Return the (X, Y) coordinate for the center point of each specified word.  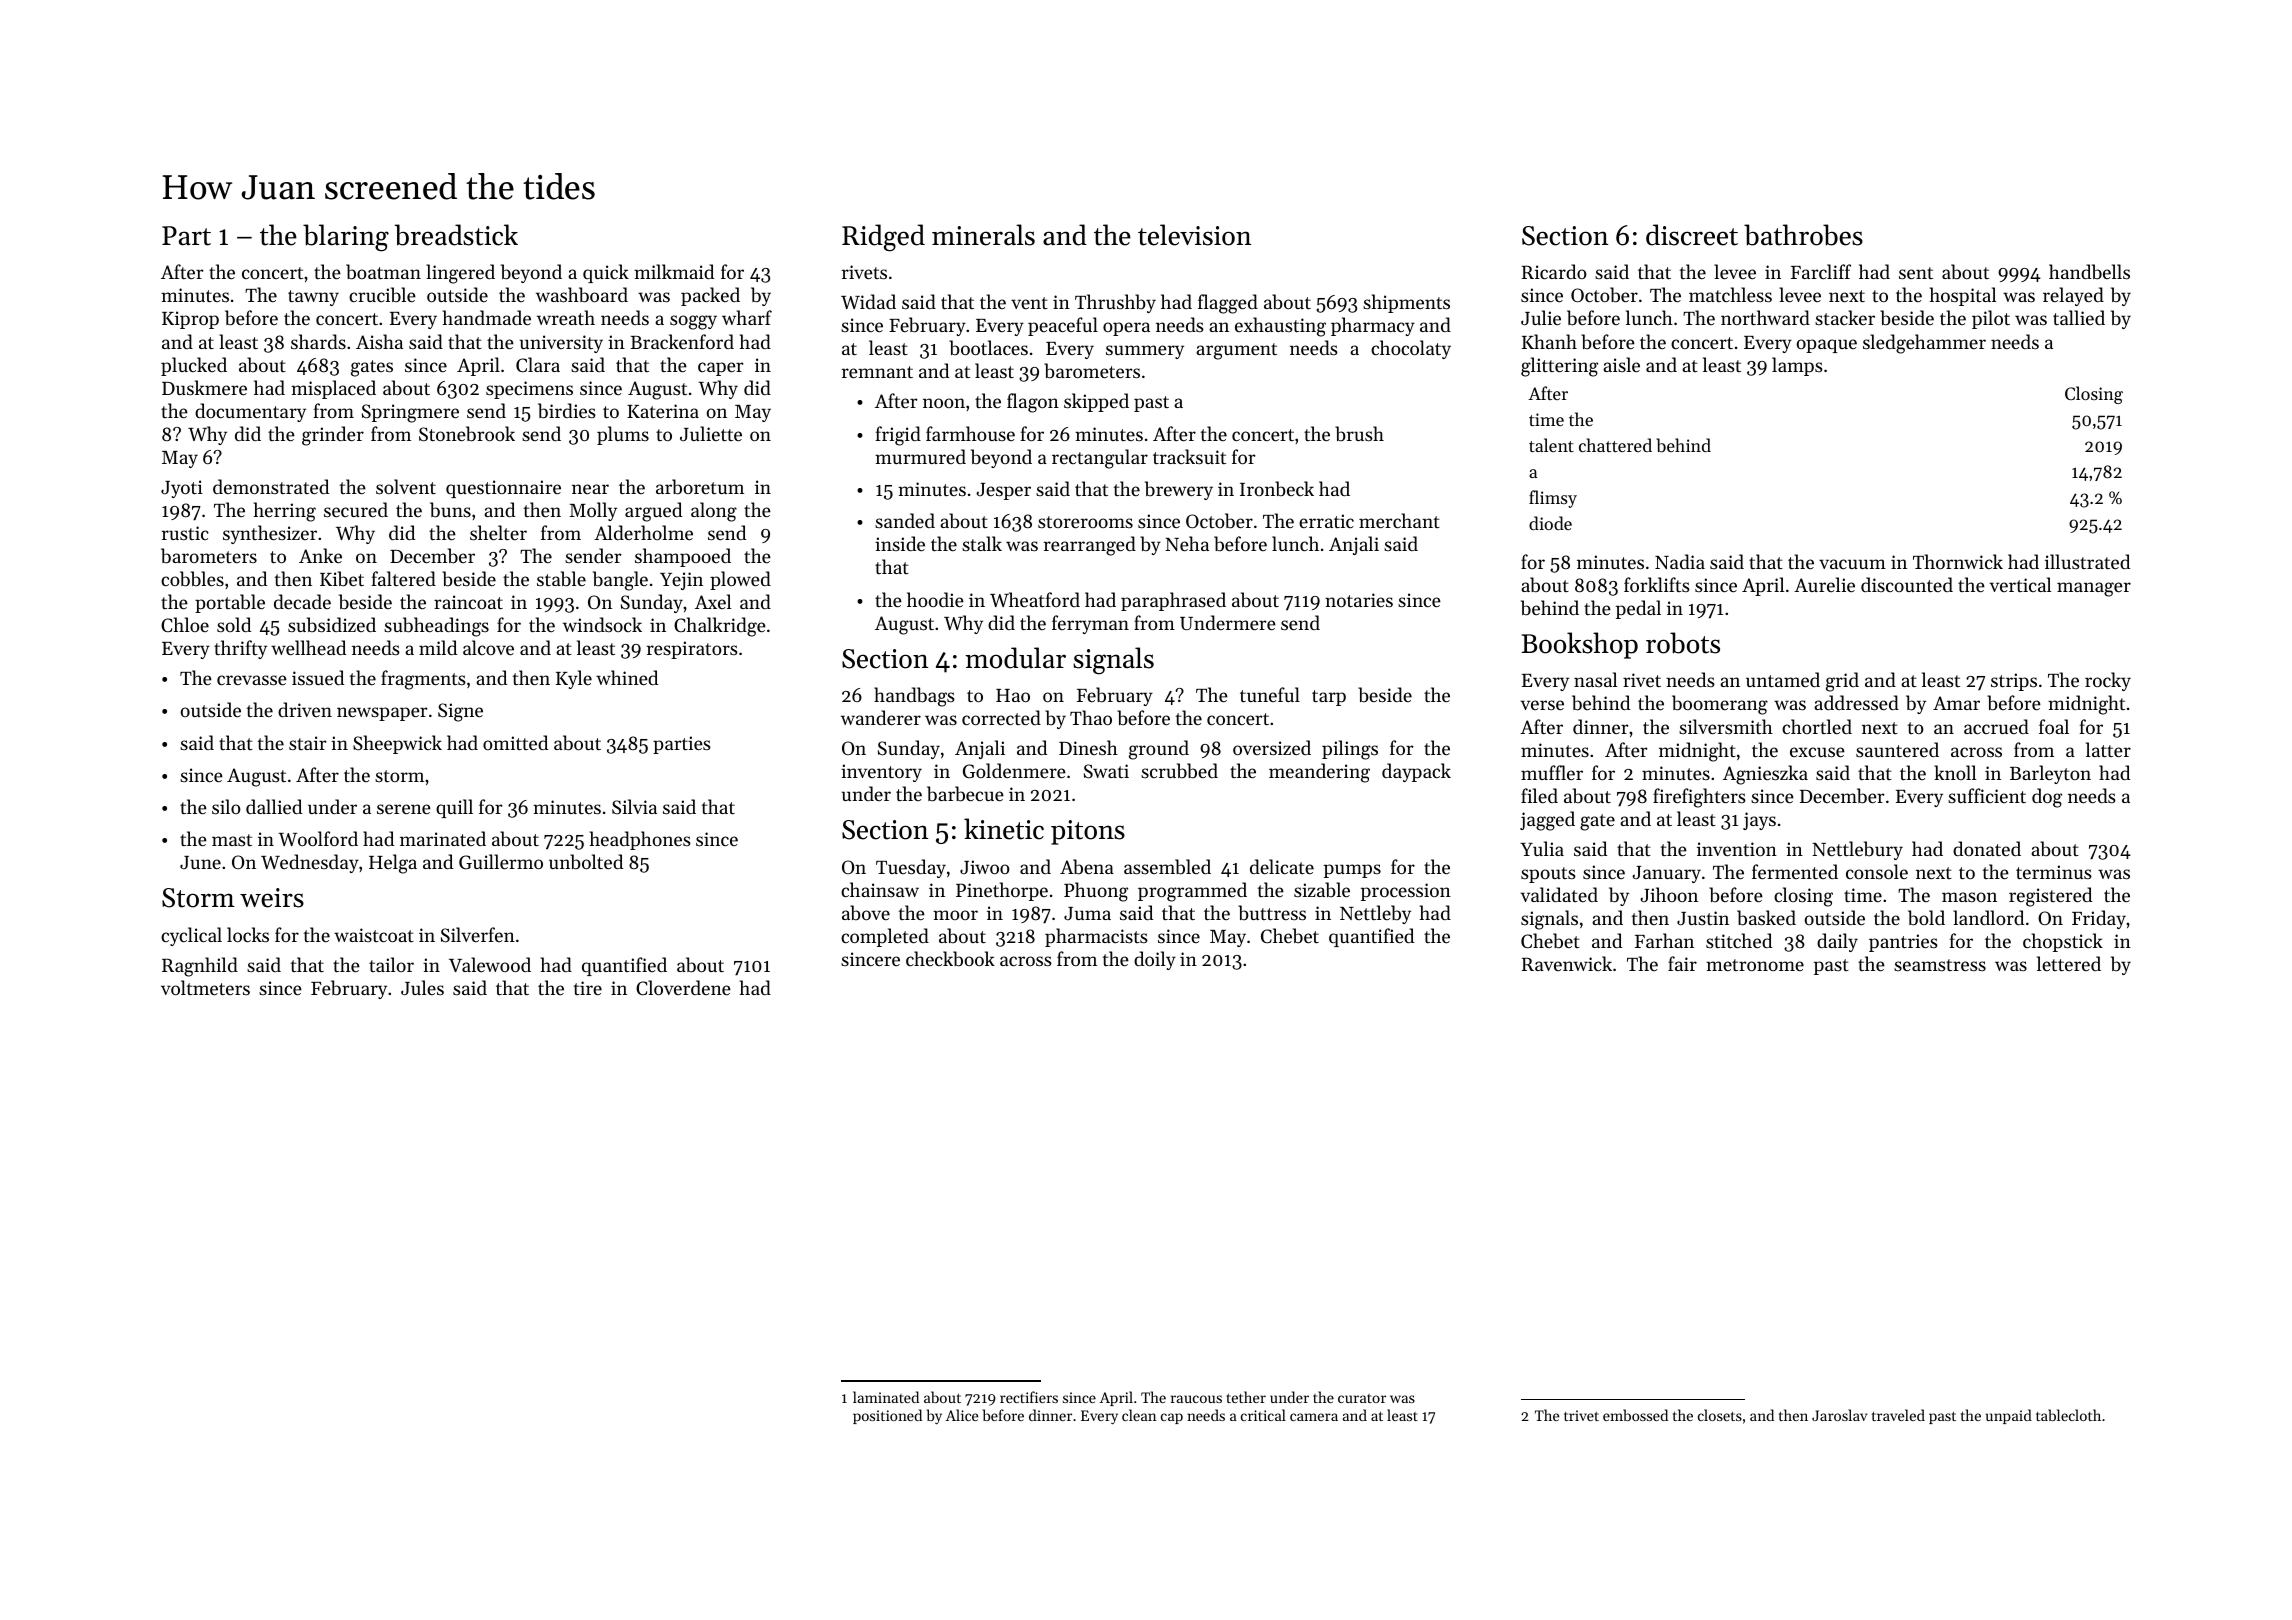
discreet (1692, 235)
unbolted (586, 861)
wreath (566, 317)
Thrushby (1115, 303)
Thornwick (1958, 561)
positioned (887, 1416)
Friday (2099, 919)
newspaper (382, 714)
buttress (1272, 912)
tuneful (1270, 694)
